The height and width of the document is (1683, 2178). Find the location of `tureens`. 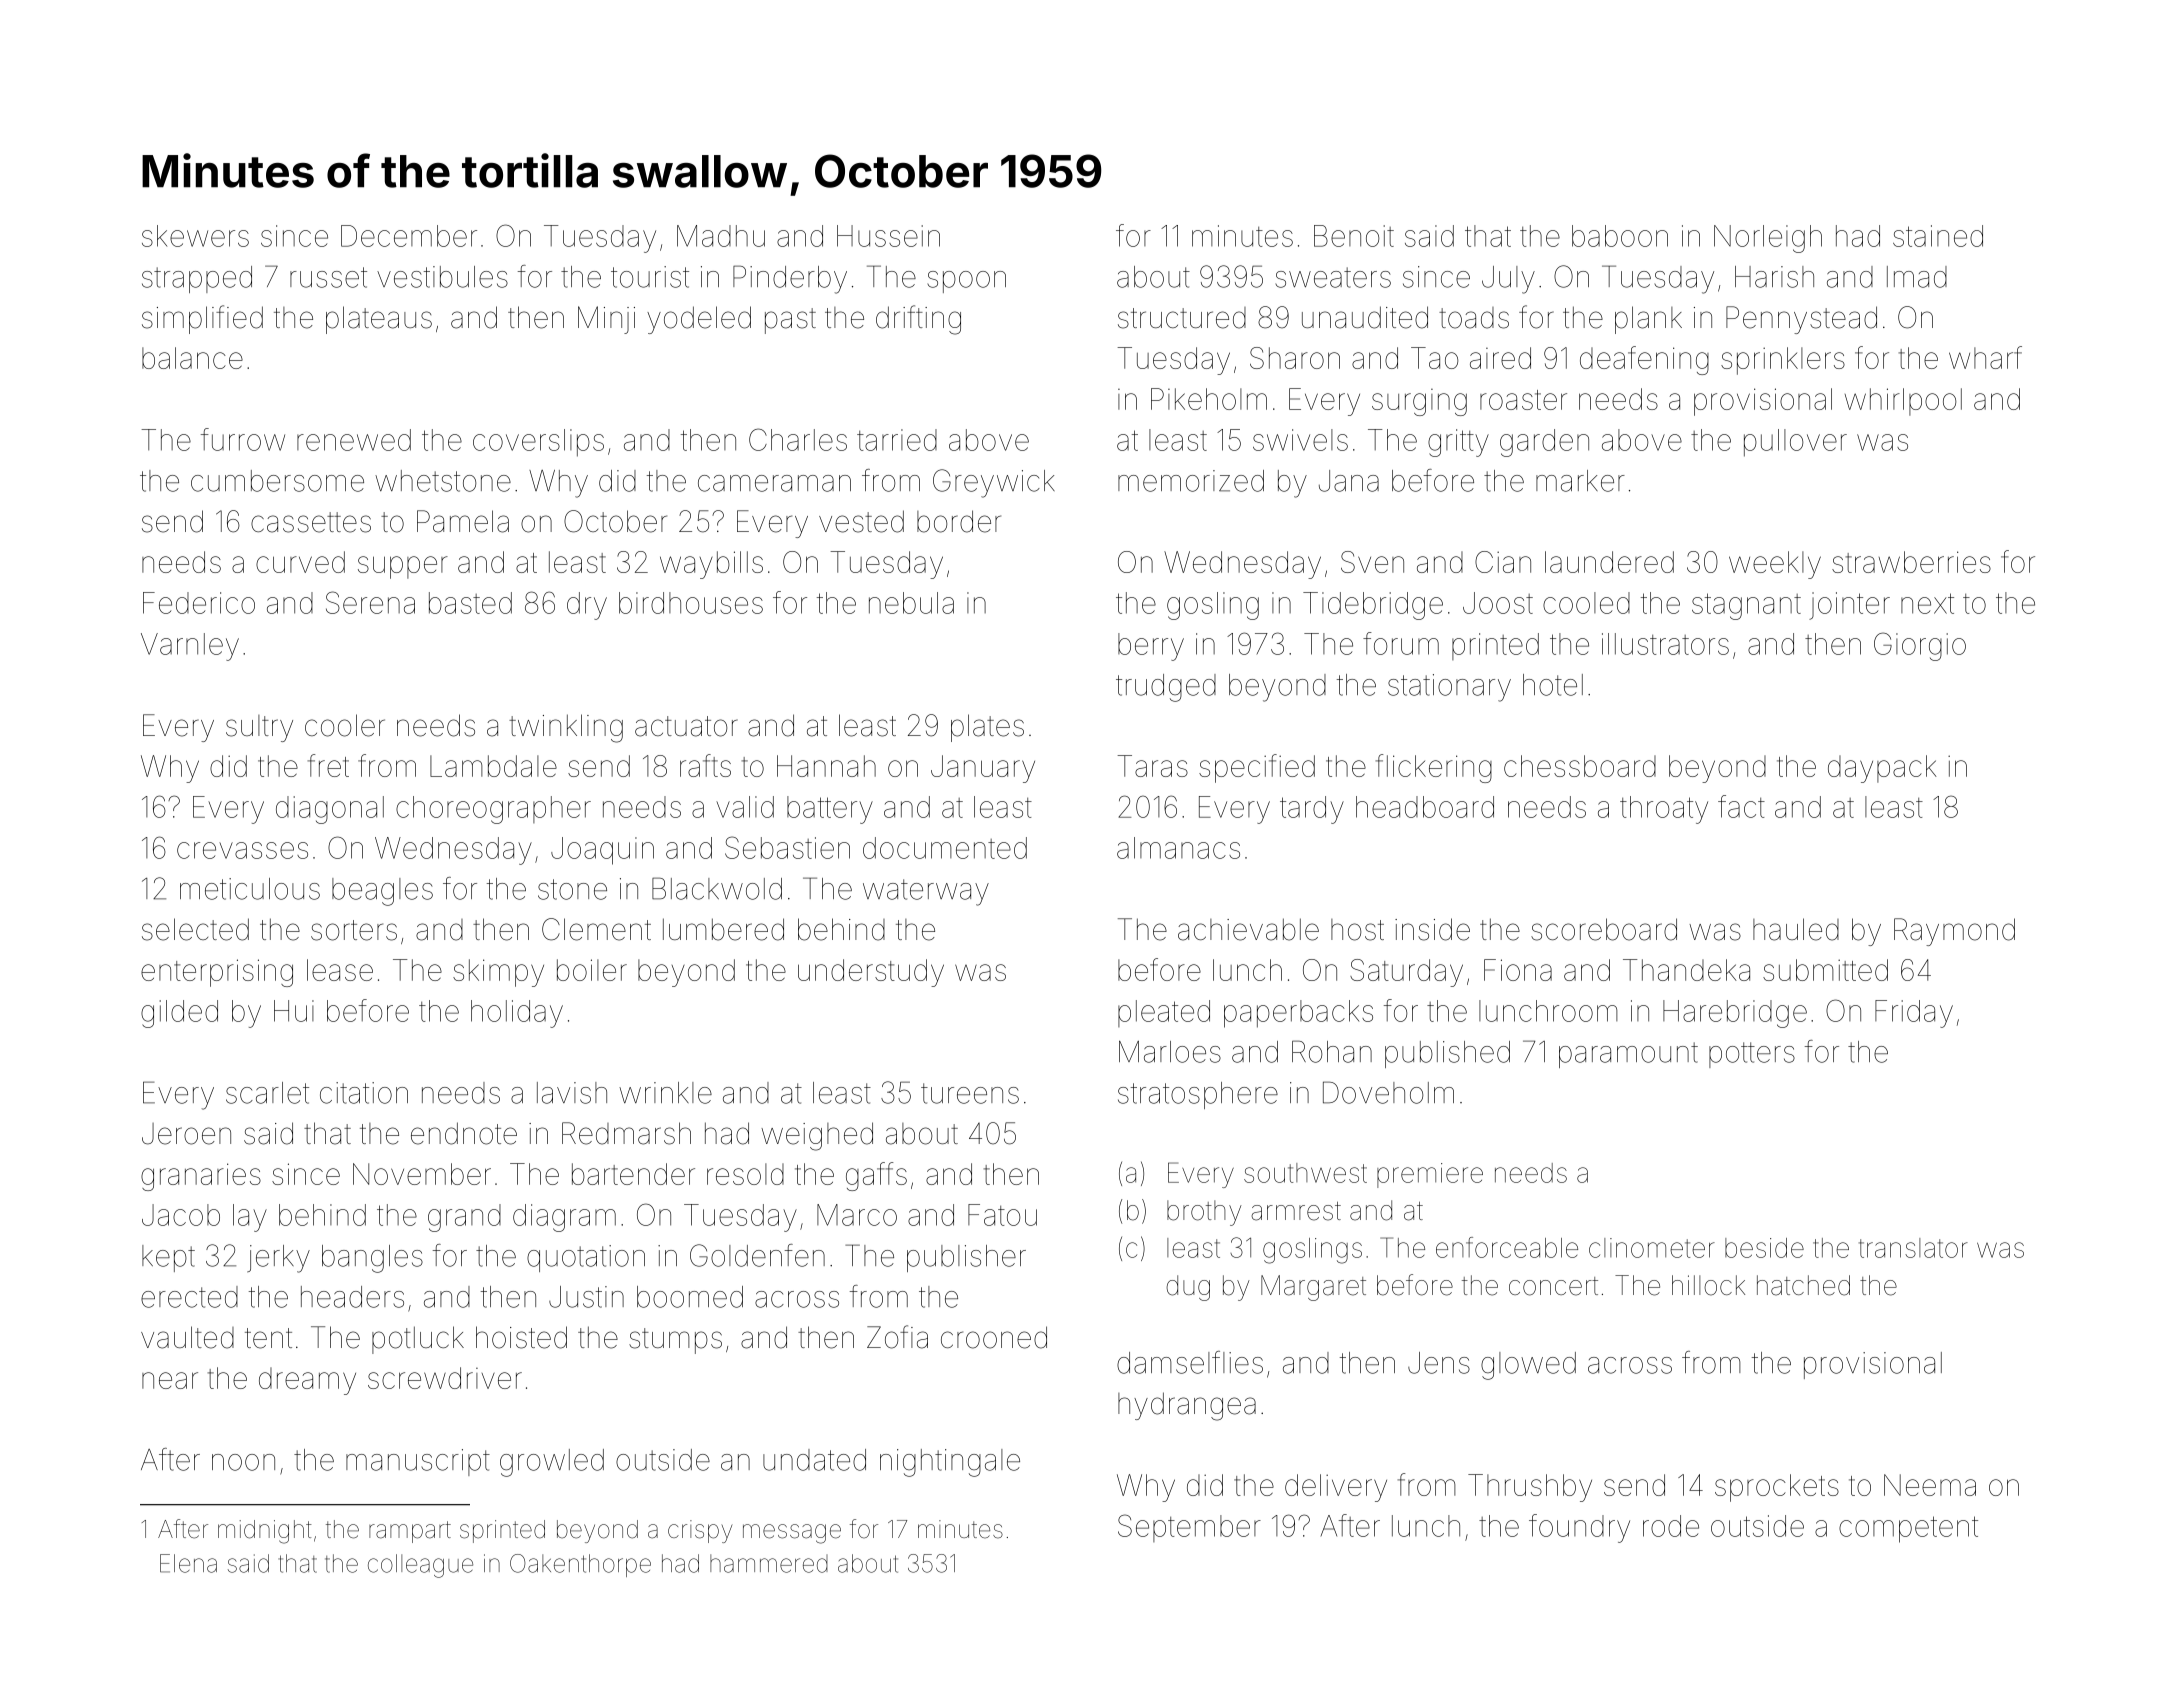

tureens is located at coordinates (970, 1093).
